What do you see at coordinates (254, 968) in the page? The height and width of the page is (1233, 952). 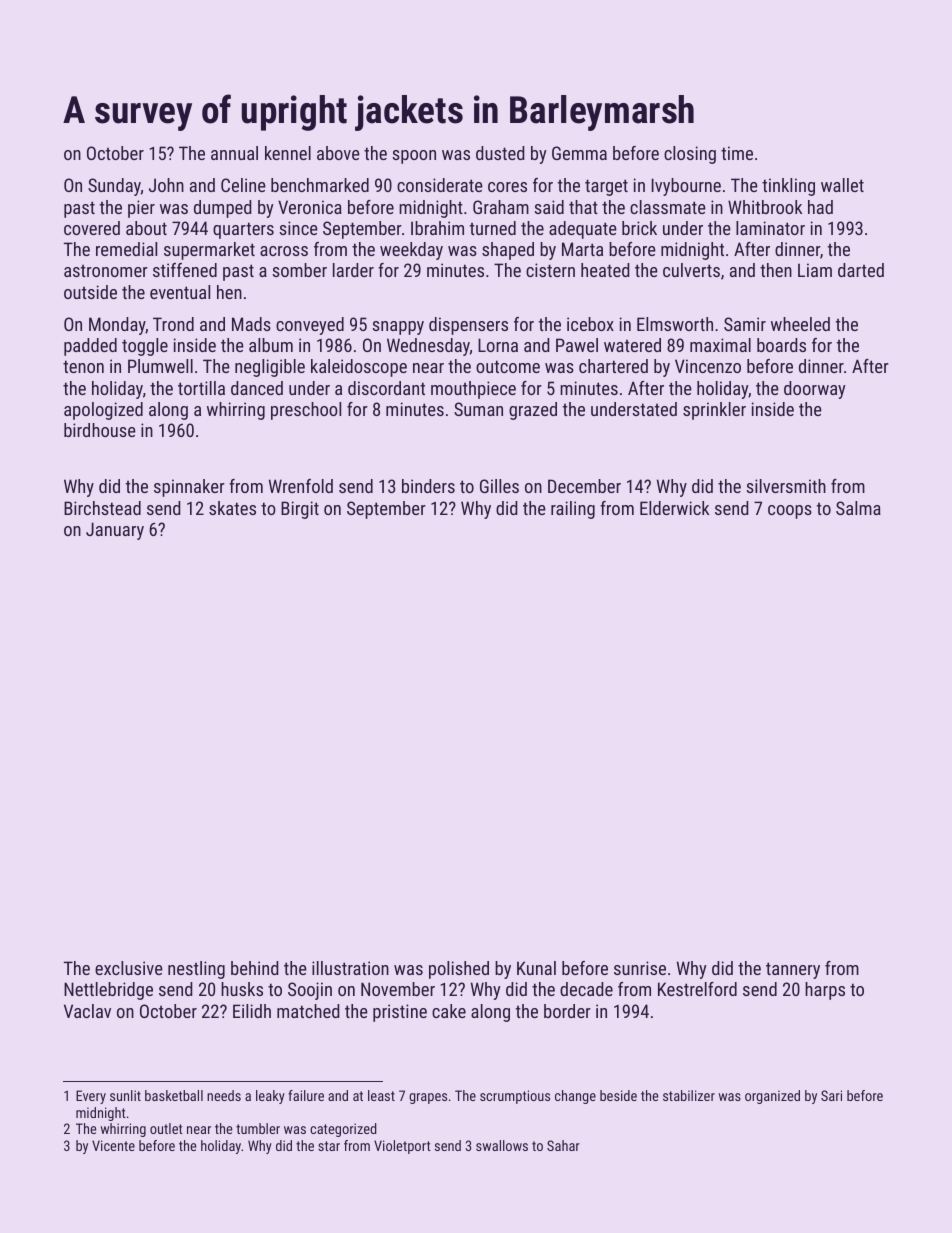 I see `behind` at bounding box center [254, 968].
